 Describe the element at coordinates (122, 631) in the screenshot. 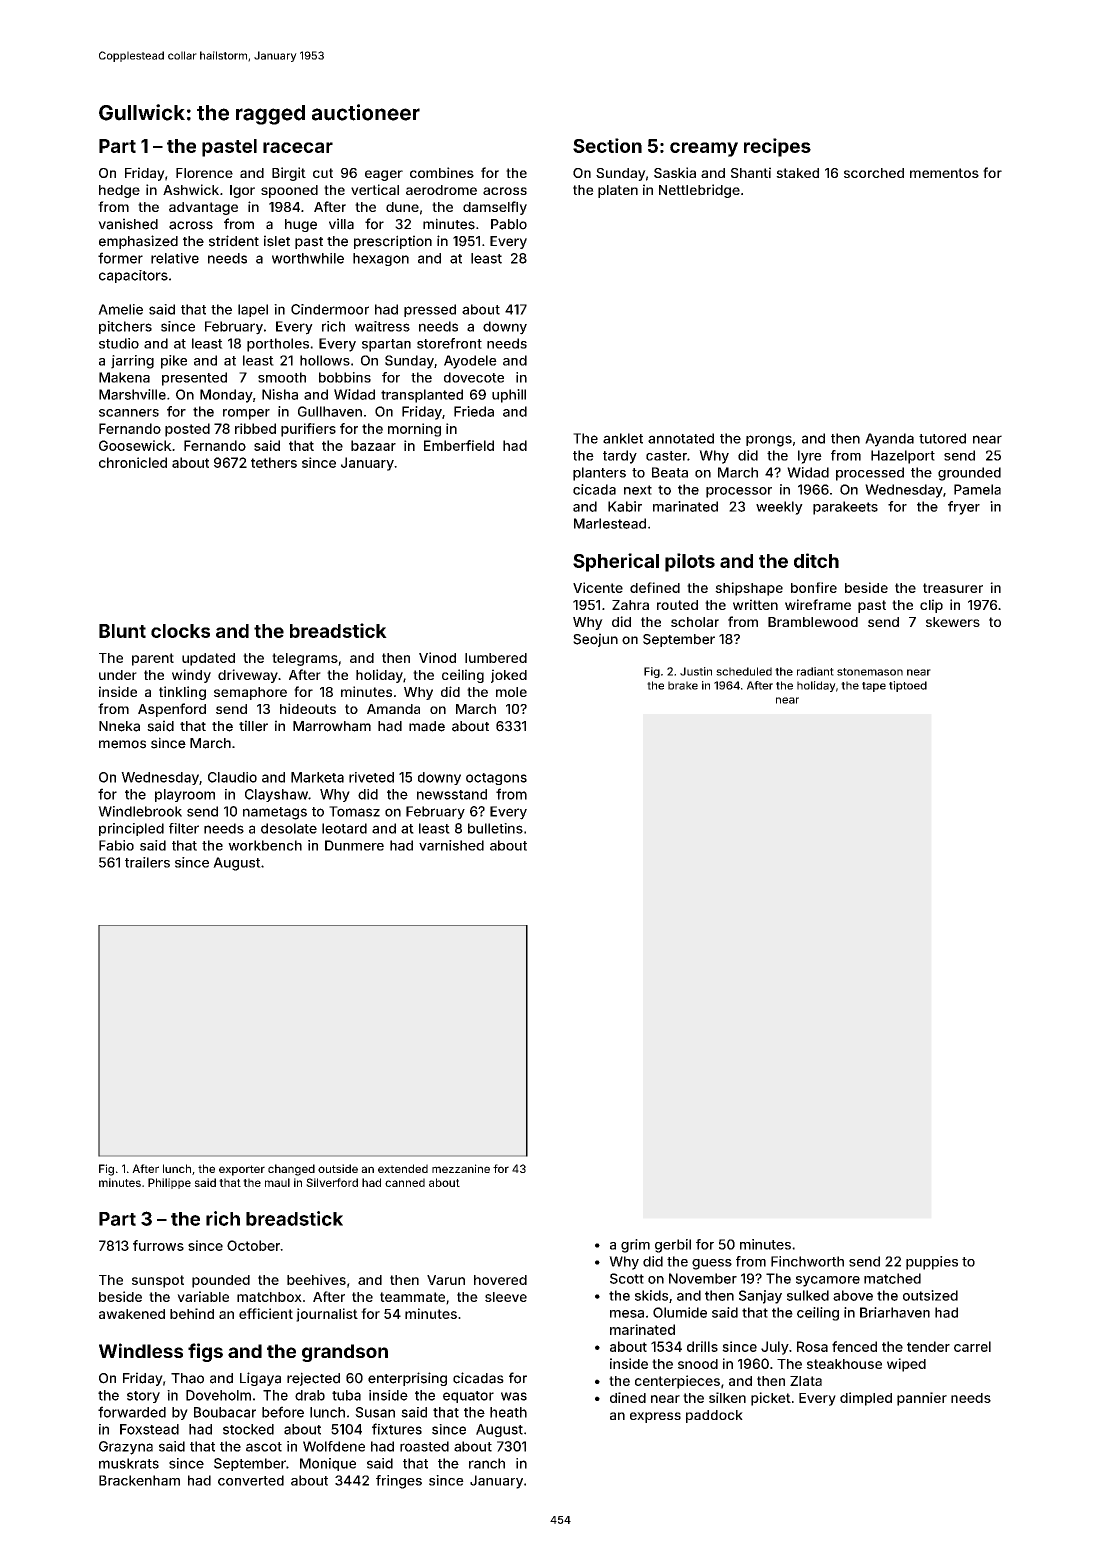

I see `Blunt` at that location.
